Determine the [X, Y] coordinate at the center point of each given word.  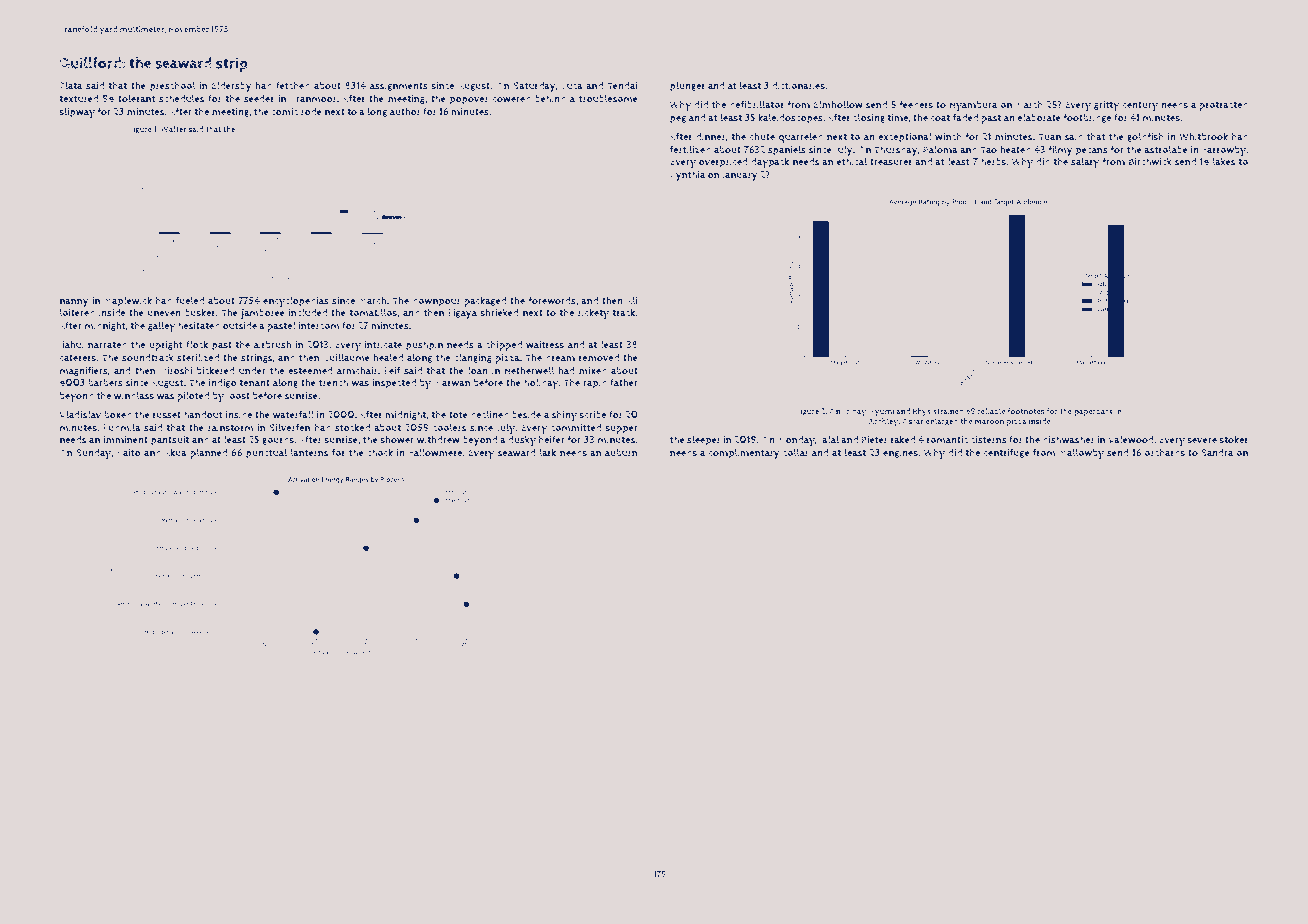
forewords [552, 300]
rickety [593, 313]
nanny [74, 303]
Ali [632, 300]
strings [257, 358]
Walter [174, 129]
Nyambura [973, 106]
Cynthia [688, 175]
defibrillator [757, 104]
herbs [993, 161]
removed [599, 358]
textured [79, 99]
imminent [125, 440]
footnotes [1026, 411]
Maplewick [128, 301]
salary [1085, 162]
